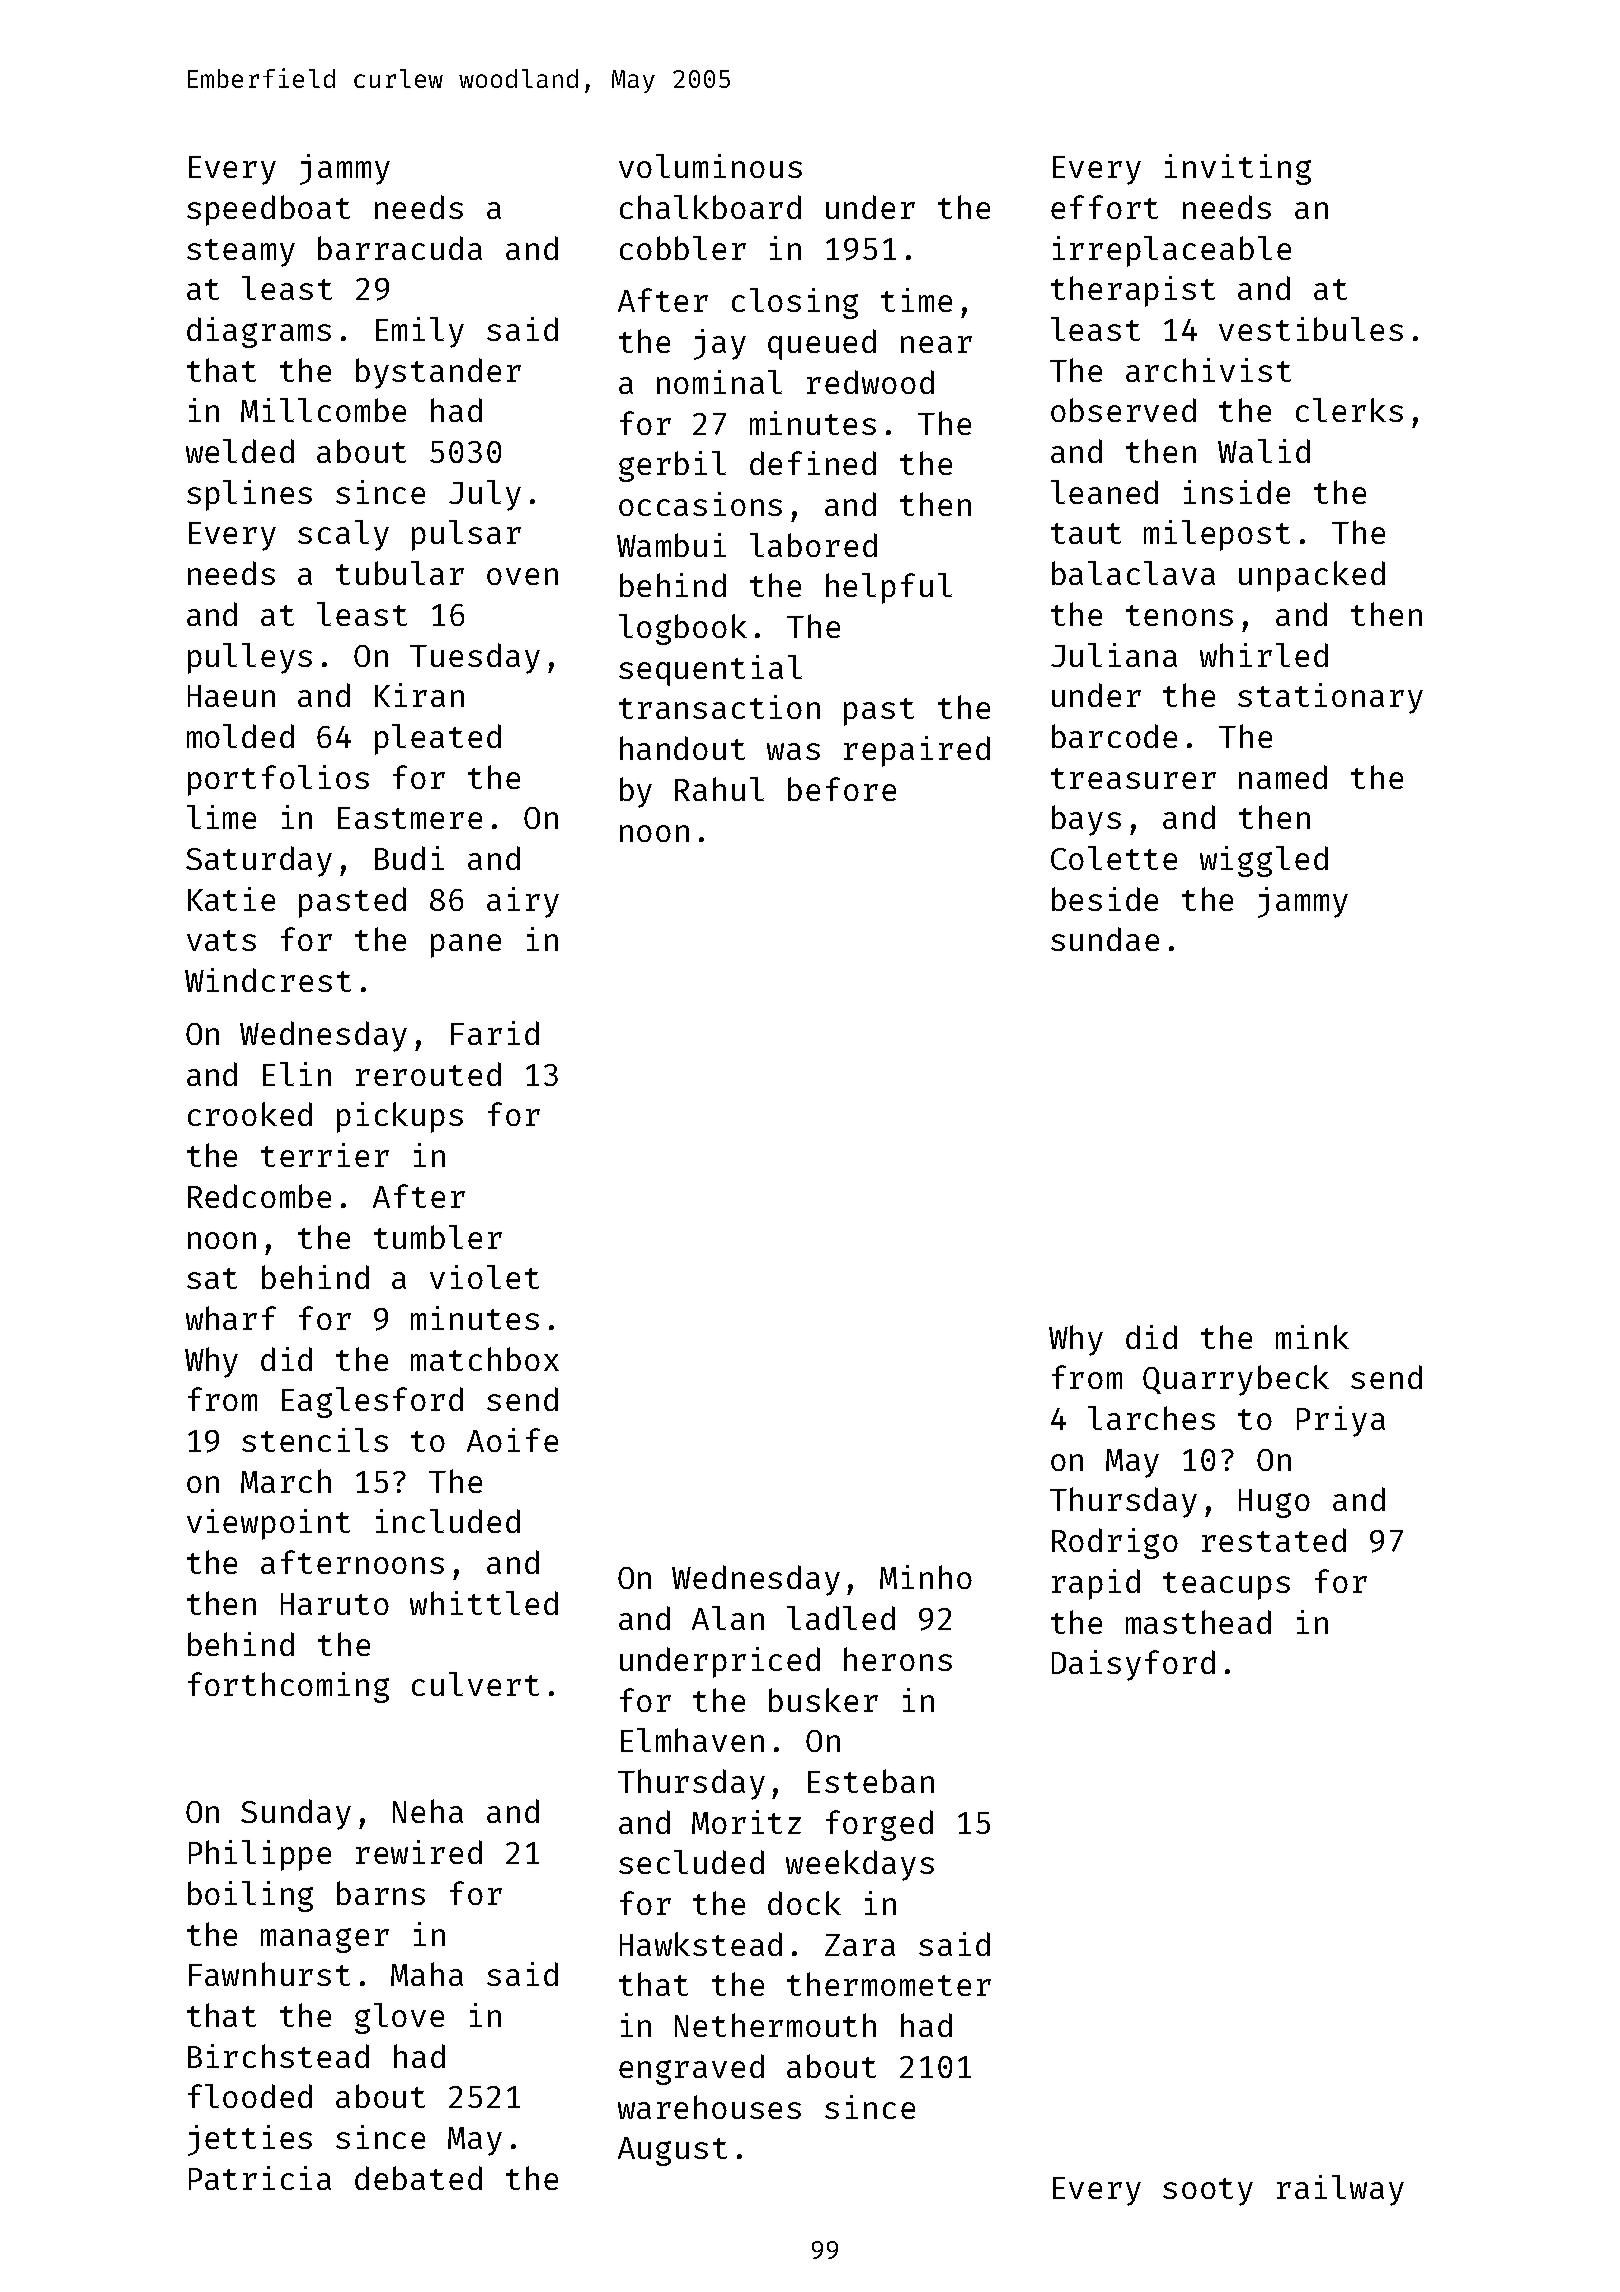 The image size is (1620, 2292). Describe the element at coordinates (710, 166) in the screenshot. I see `voluminous` at that location.
